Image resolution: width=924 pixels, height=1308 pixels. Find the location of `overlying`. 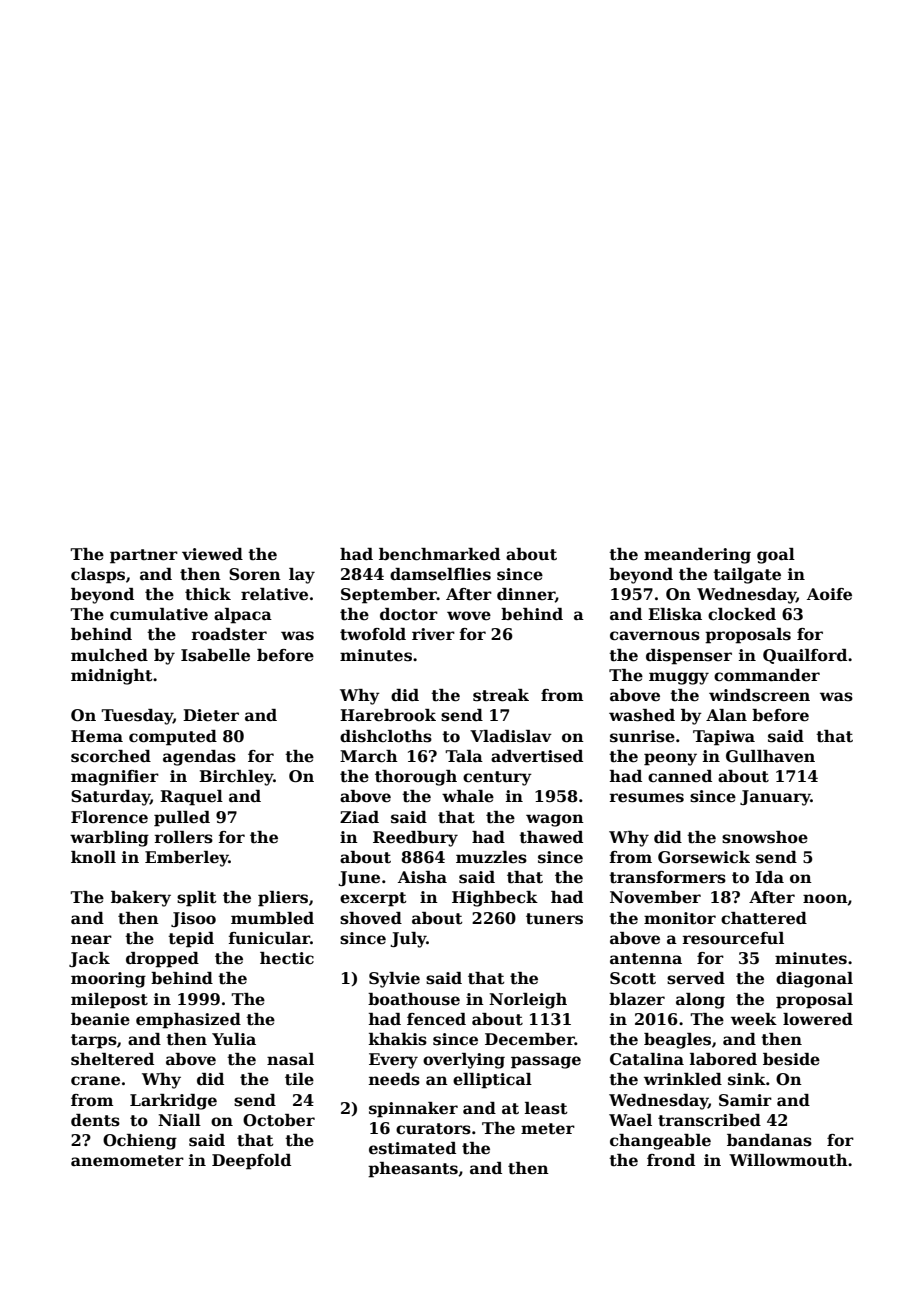

overlying is located at coordinates (464, 1061).
